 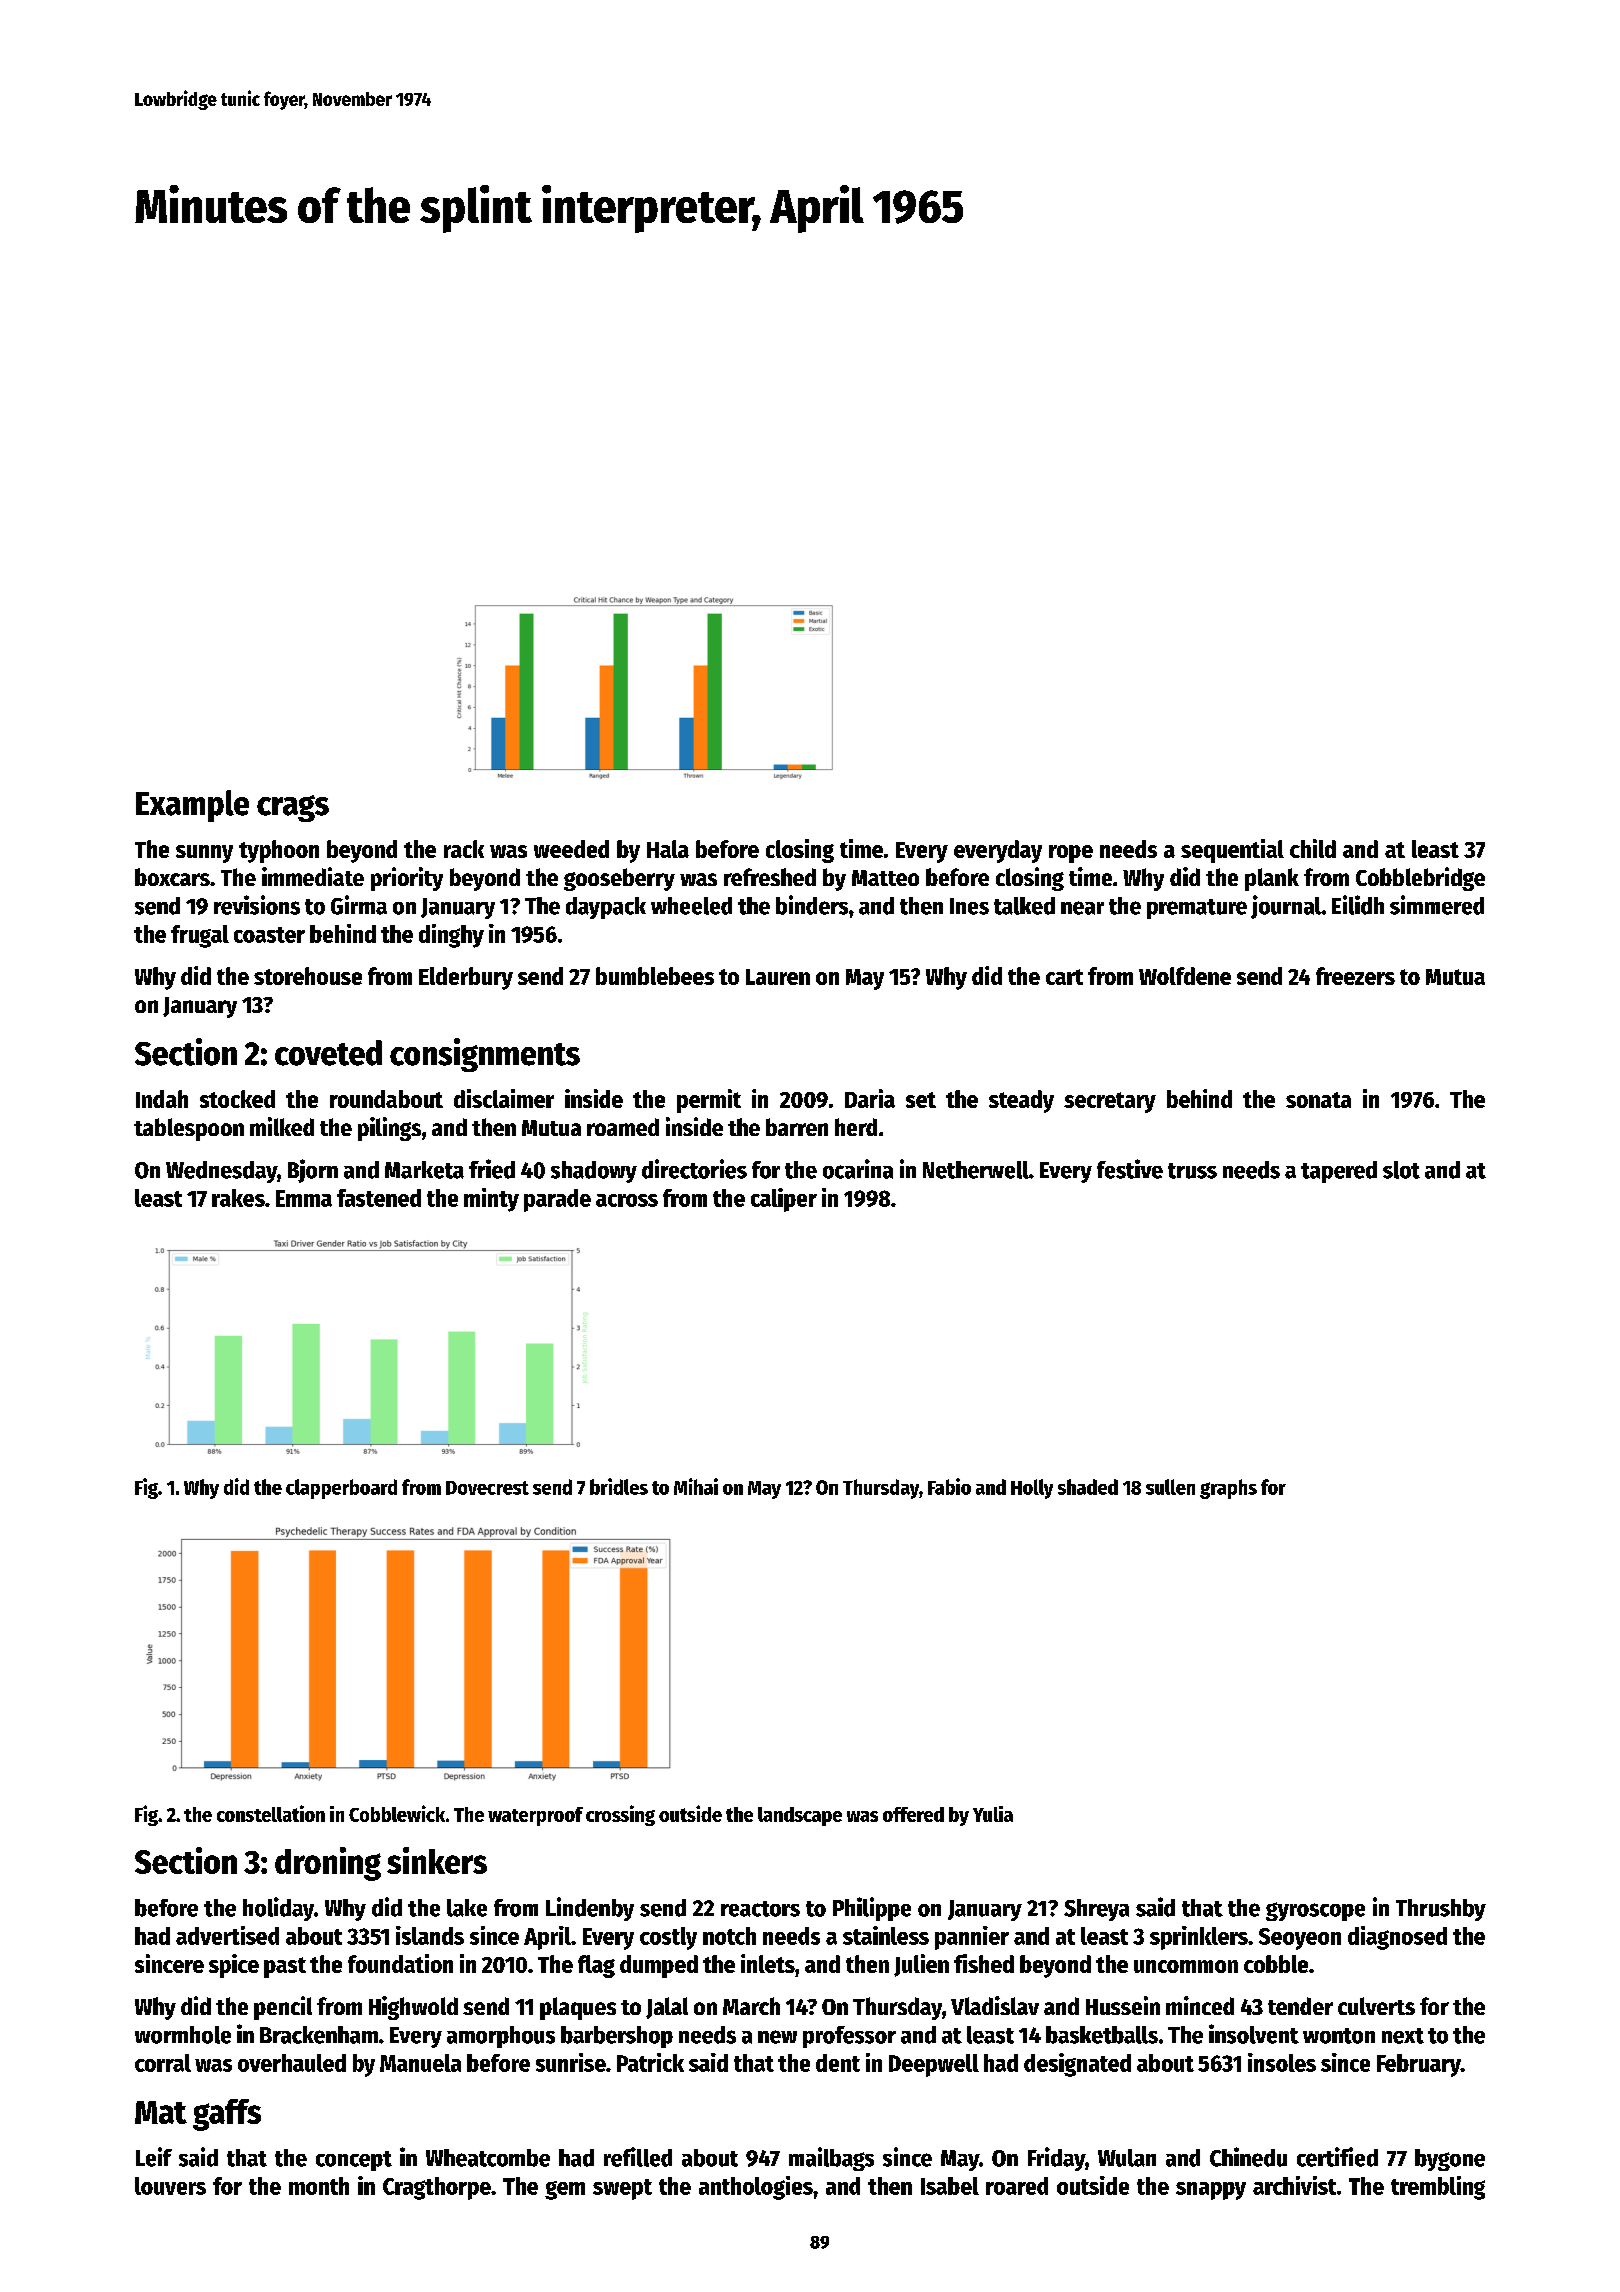 I want to click on ocarina, so click(x=858, y=1169).
